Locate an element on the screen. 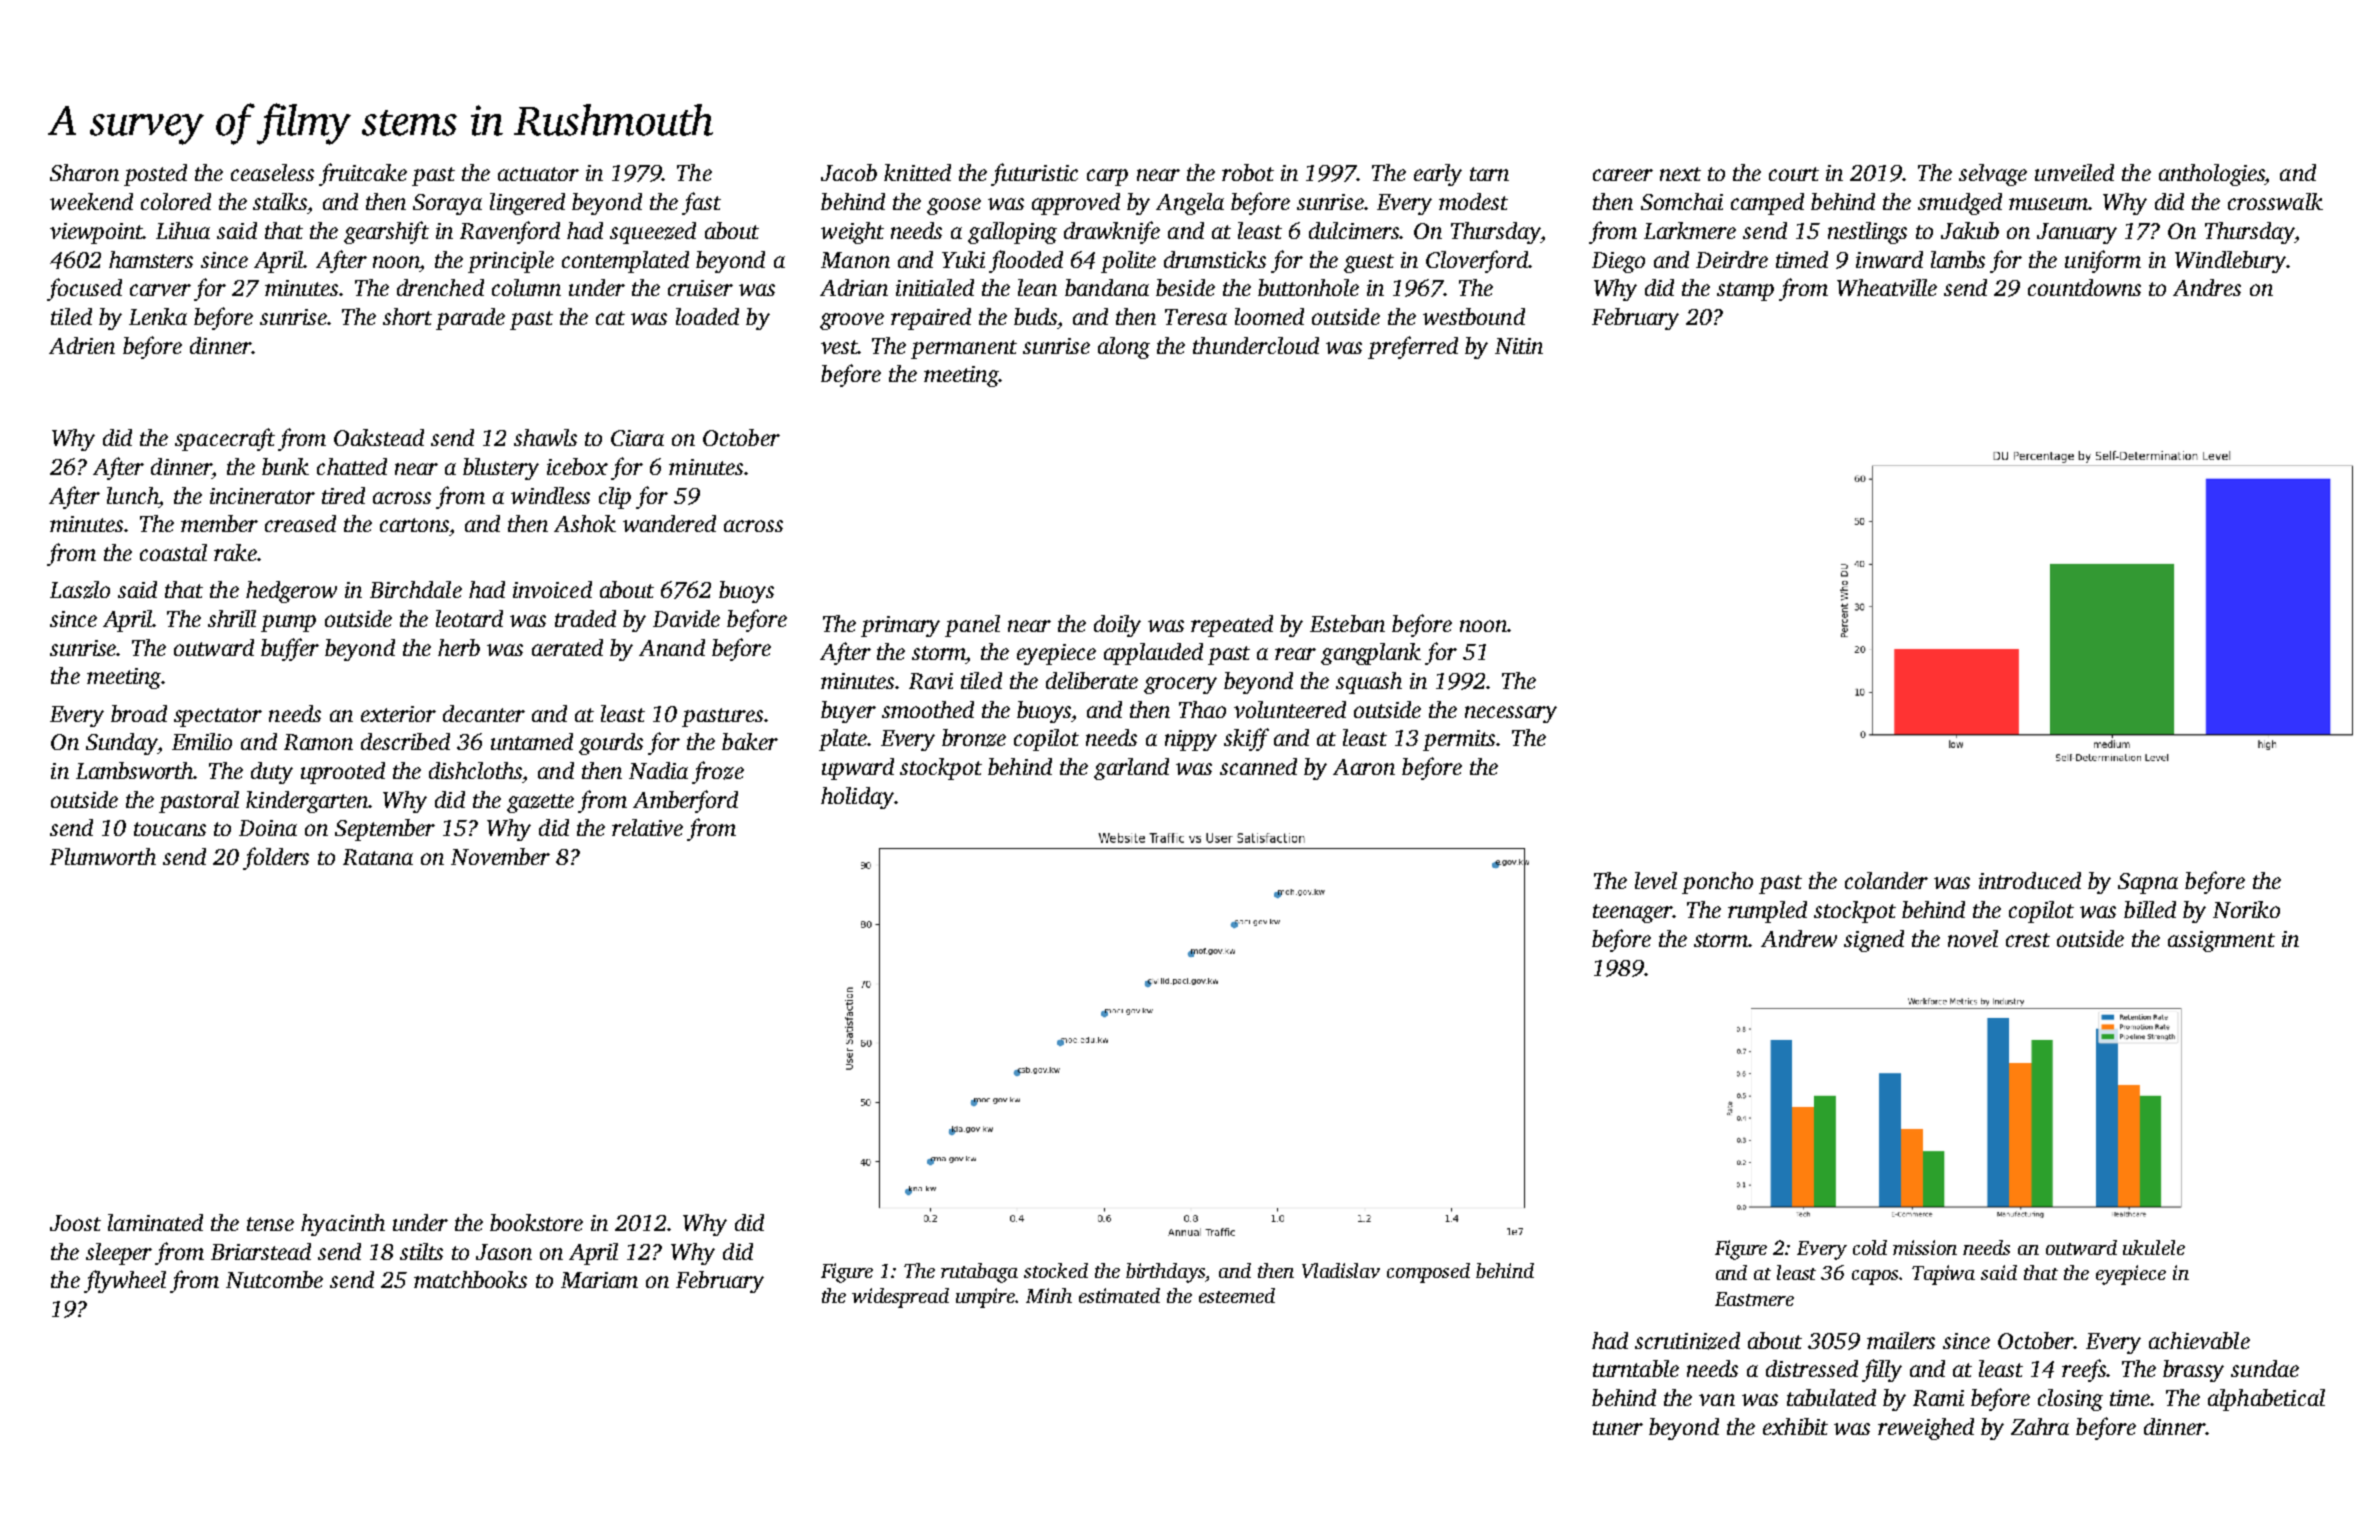 The image size is (2380, 1540). ceaseless is located at coordinates (272, 172).
